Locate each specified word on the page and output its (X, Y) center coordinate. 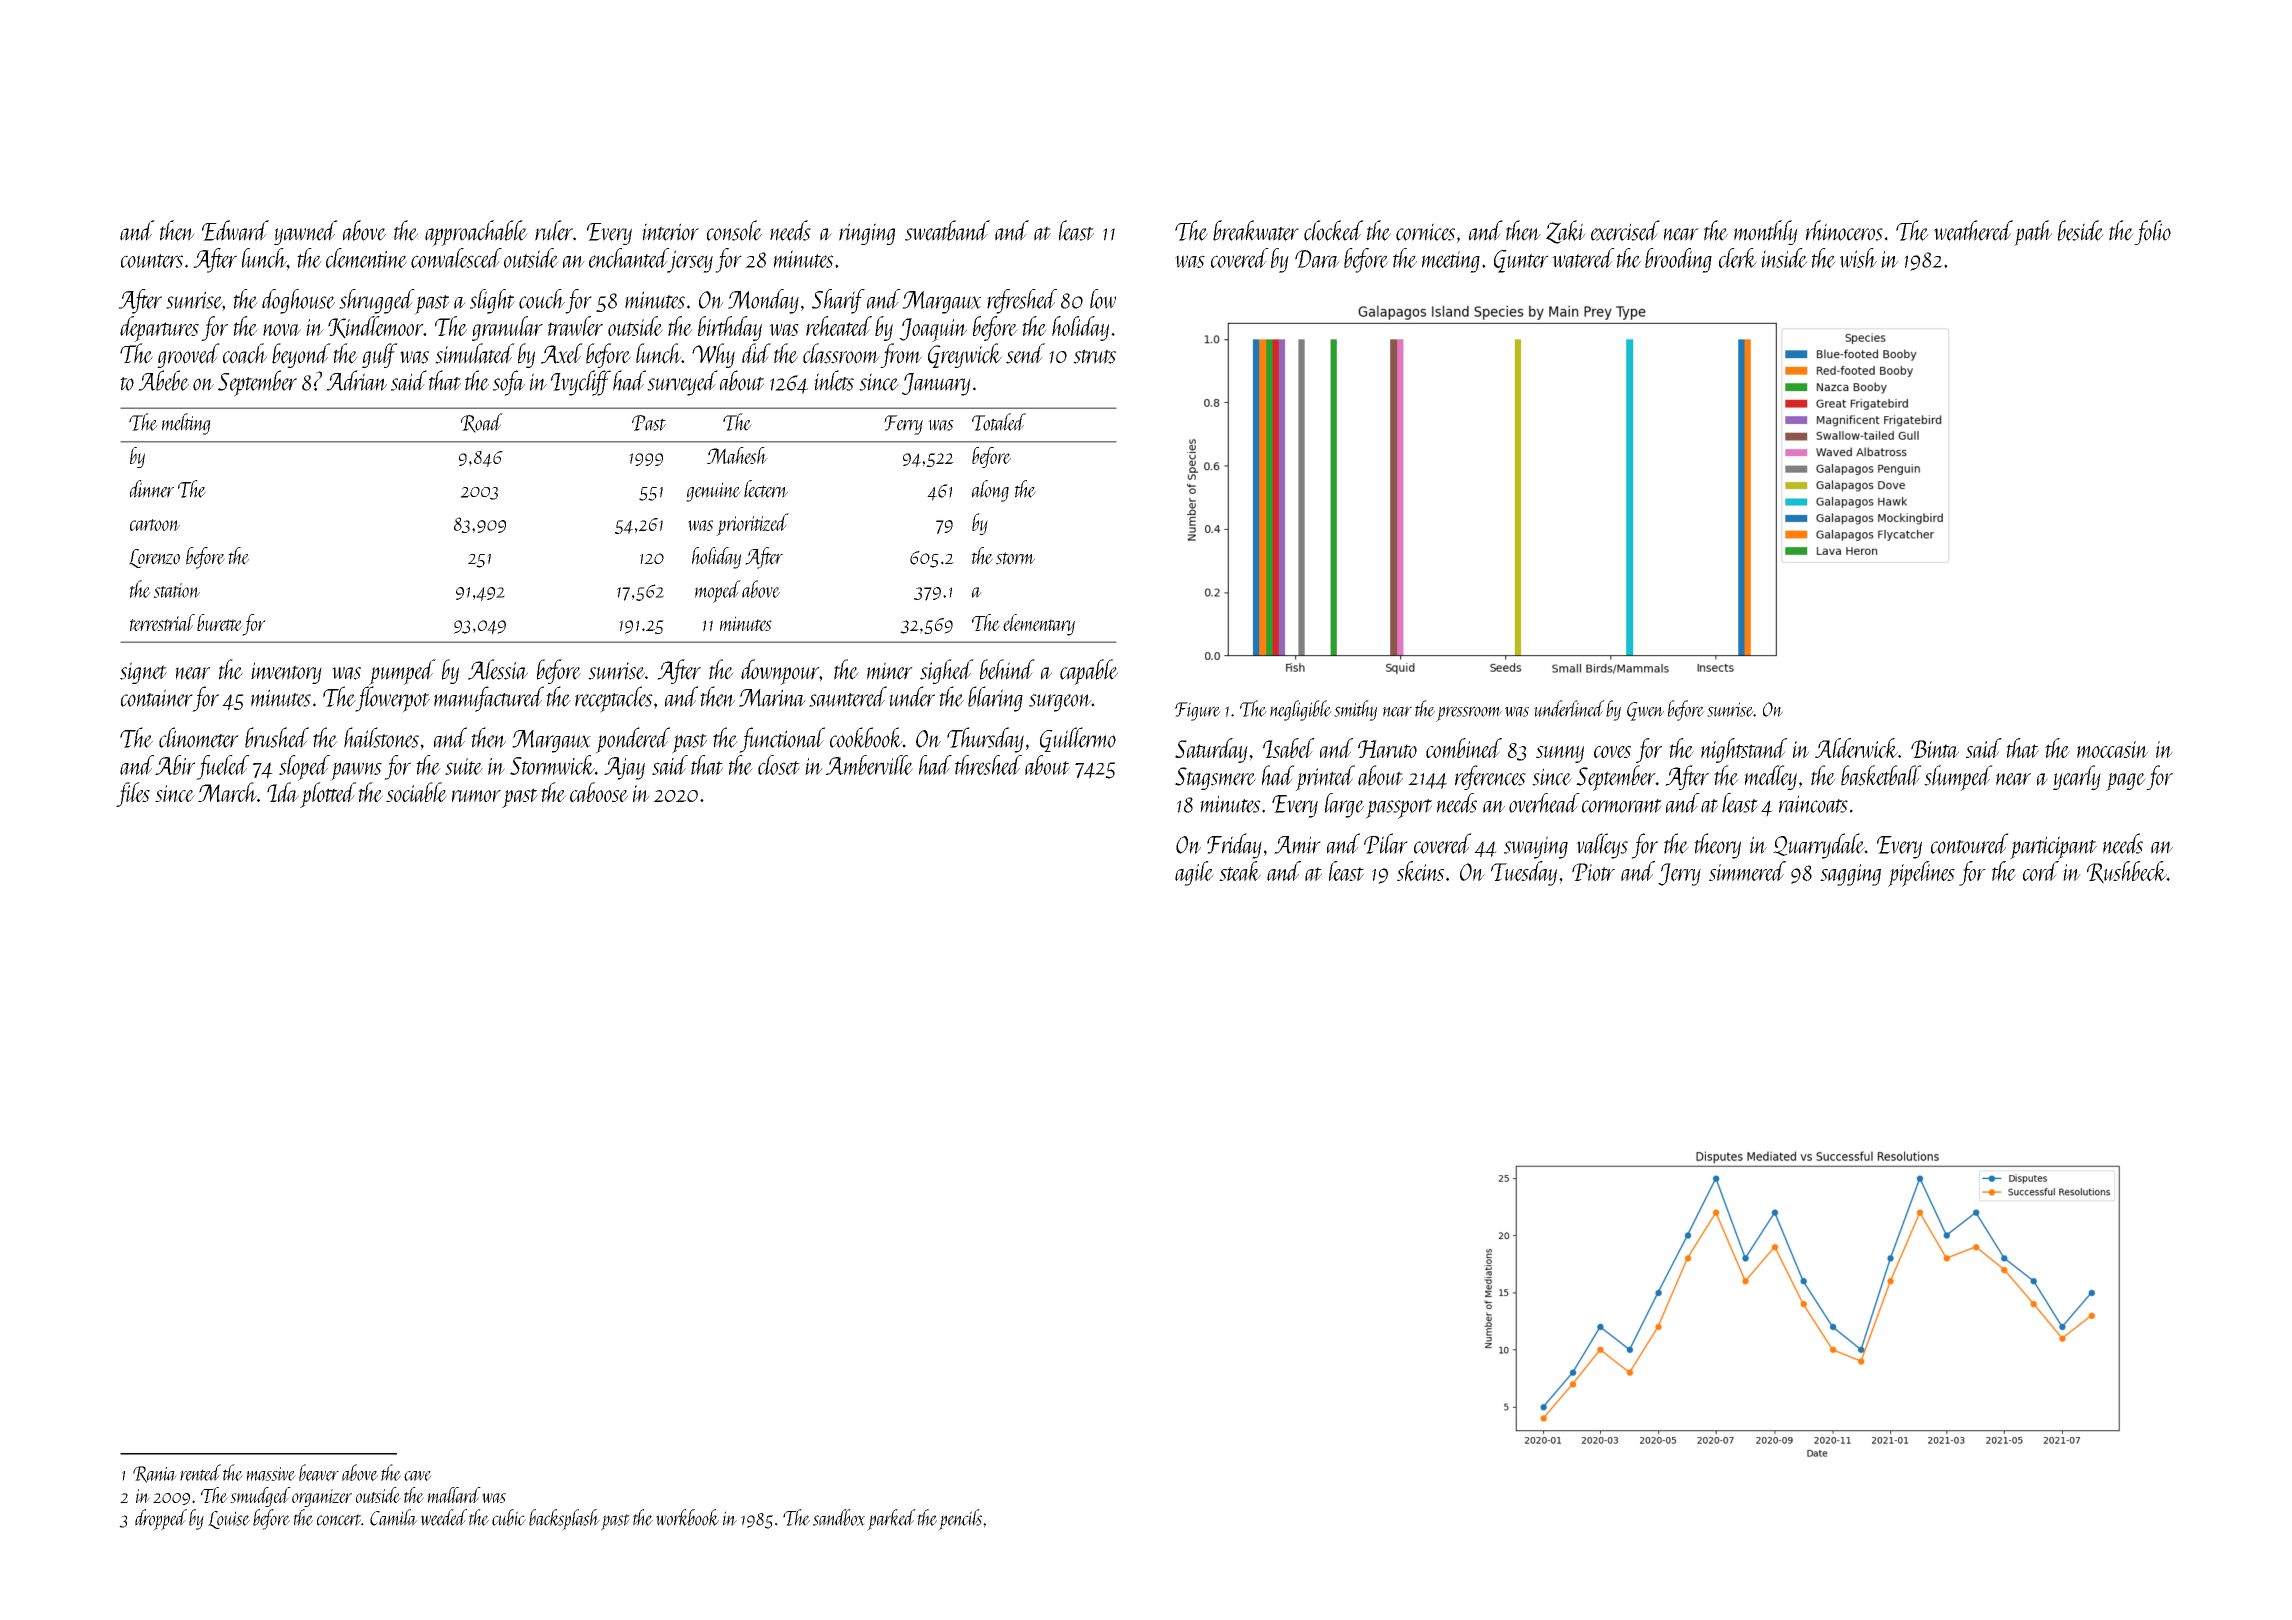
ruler (554, 230)
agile (1194, 873)
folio (2152, 232)
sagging (1850, 875)
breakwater (1256, 230)
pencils (960, 1520)
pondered (632, 740)
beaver (319, 1472)
